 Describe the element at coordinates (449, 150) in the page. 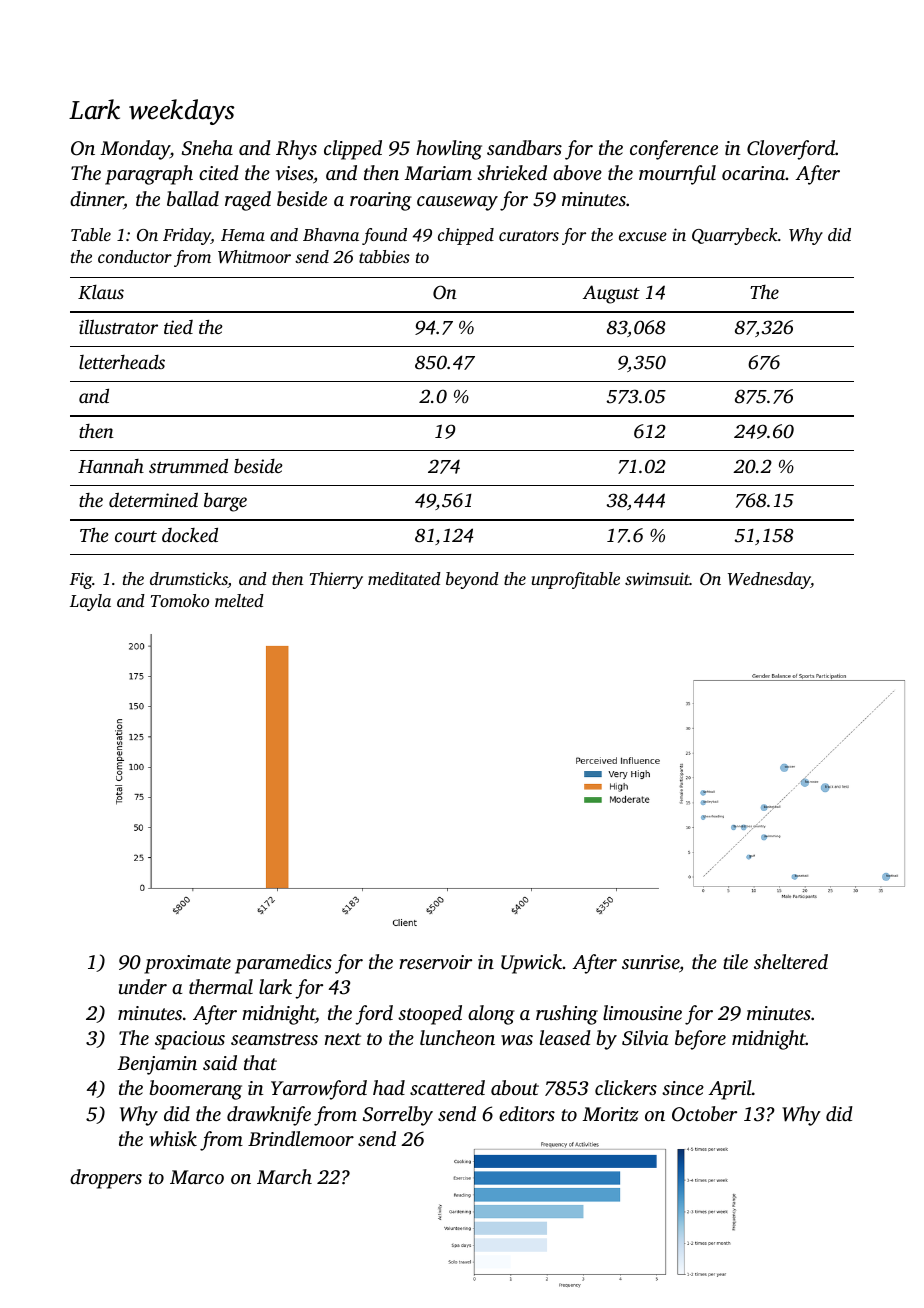

I see `howling` at that location.
